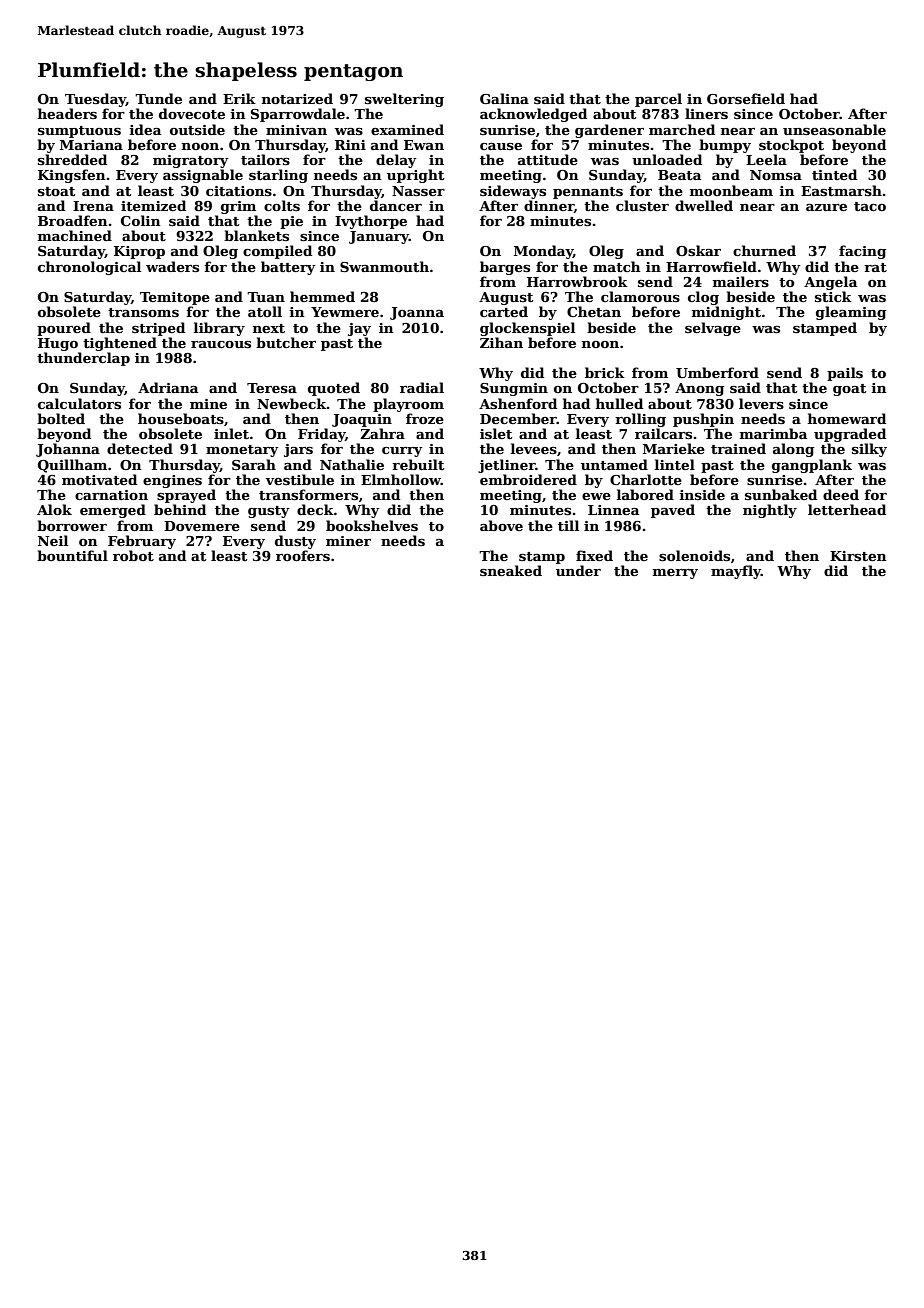  What do you see at coordinates (140, 448) in the screenshot?
I see `detected` at bounding box center [140, 448].
